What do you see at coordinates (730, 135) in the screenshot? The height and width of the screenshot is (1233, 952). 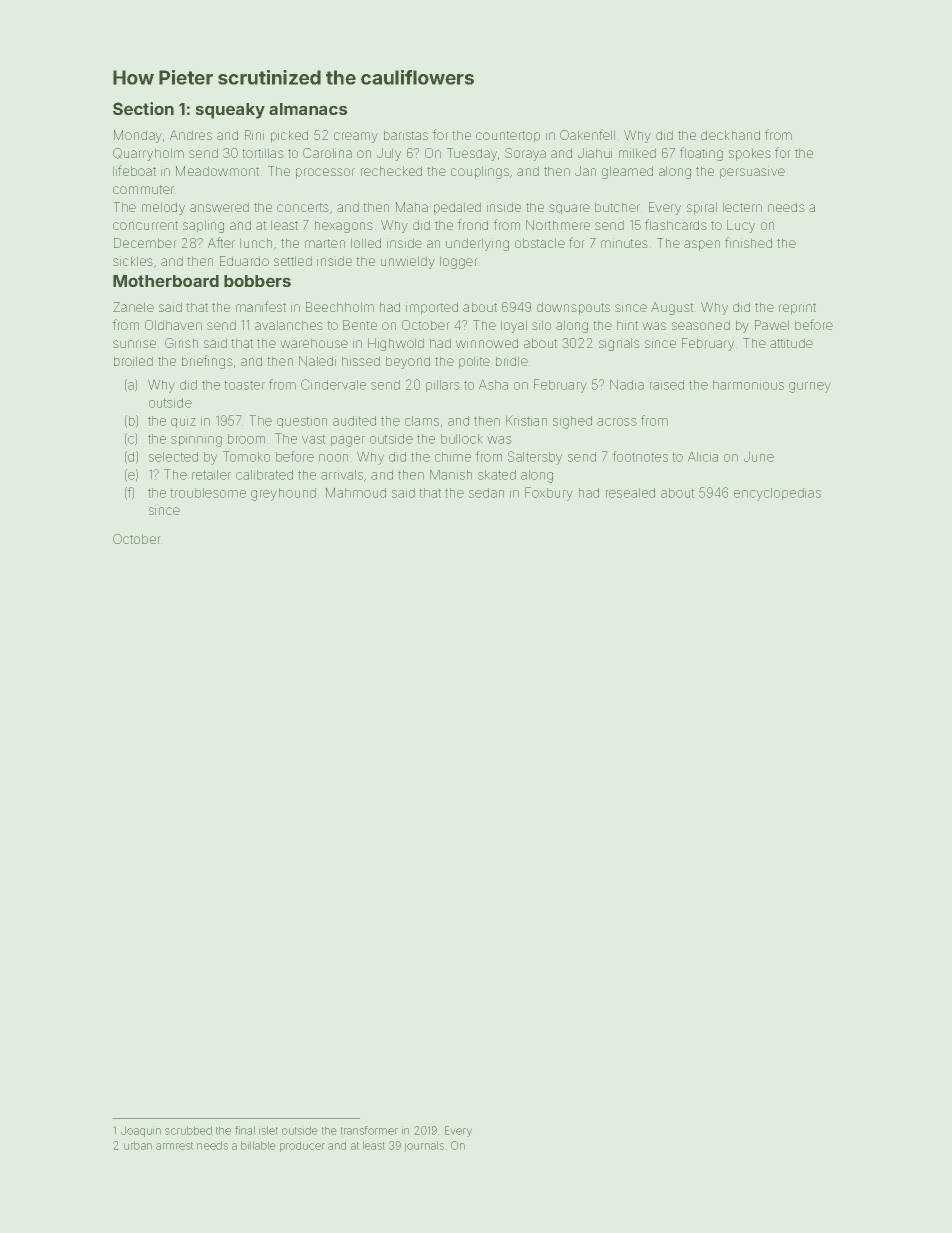 I see `deckhand` at bounding box center [730, 135].
